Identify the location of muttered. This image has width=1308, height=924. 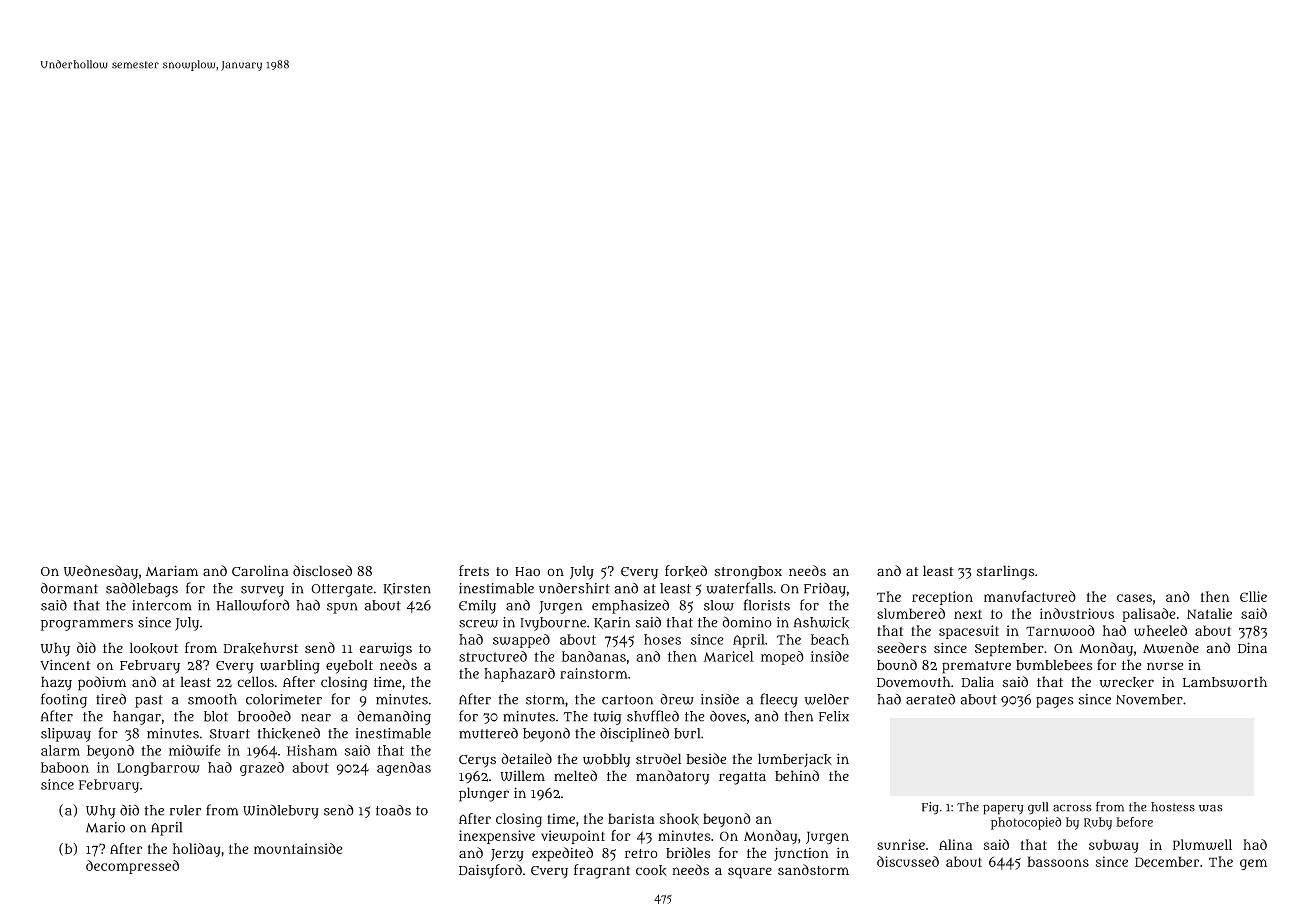
(488, 733).
